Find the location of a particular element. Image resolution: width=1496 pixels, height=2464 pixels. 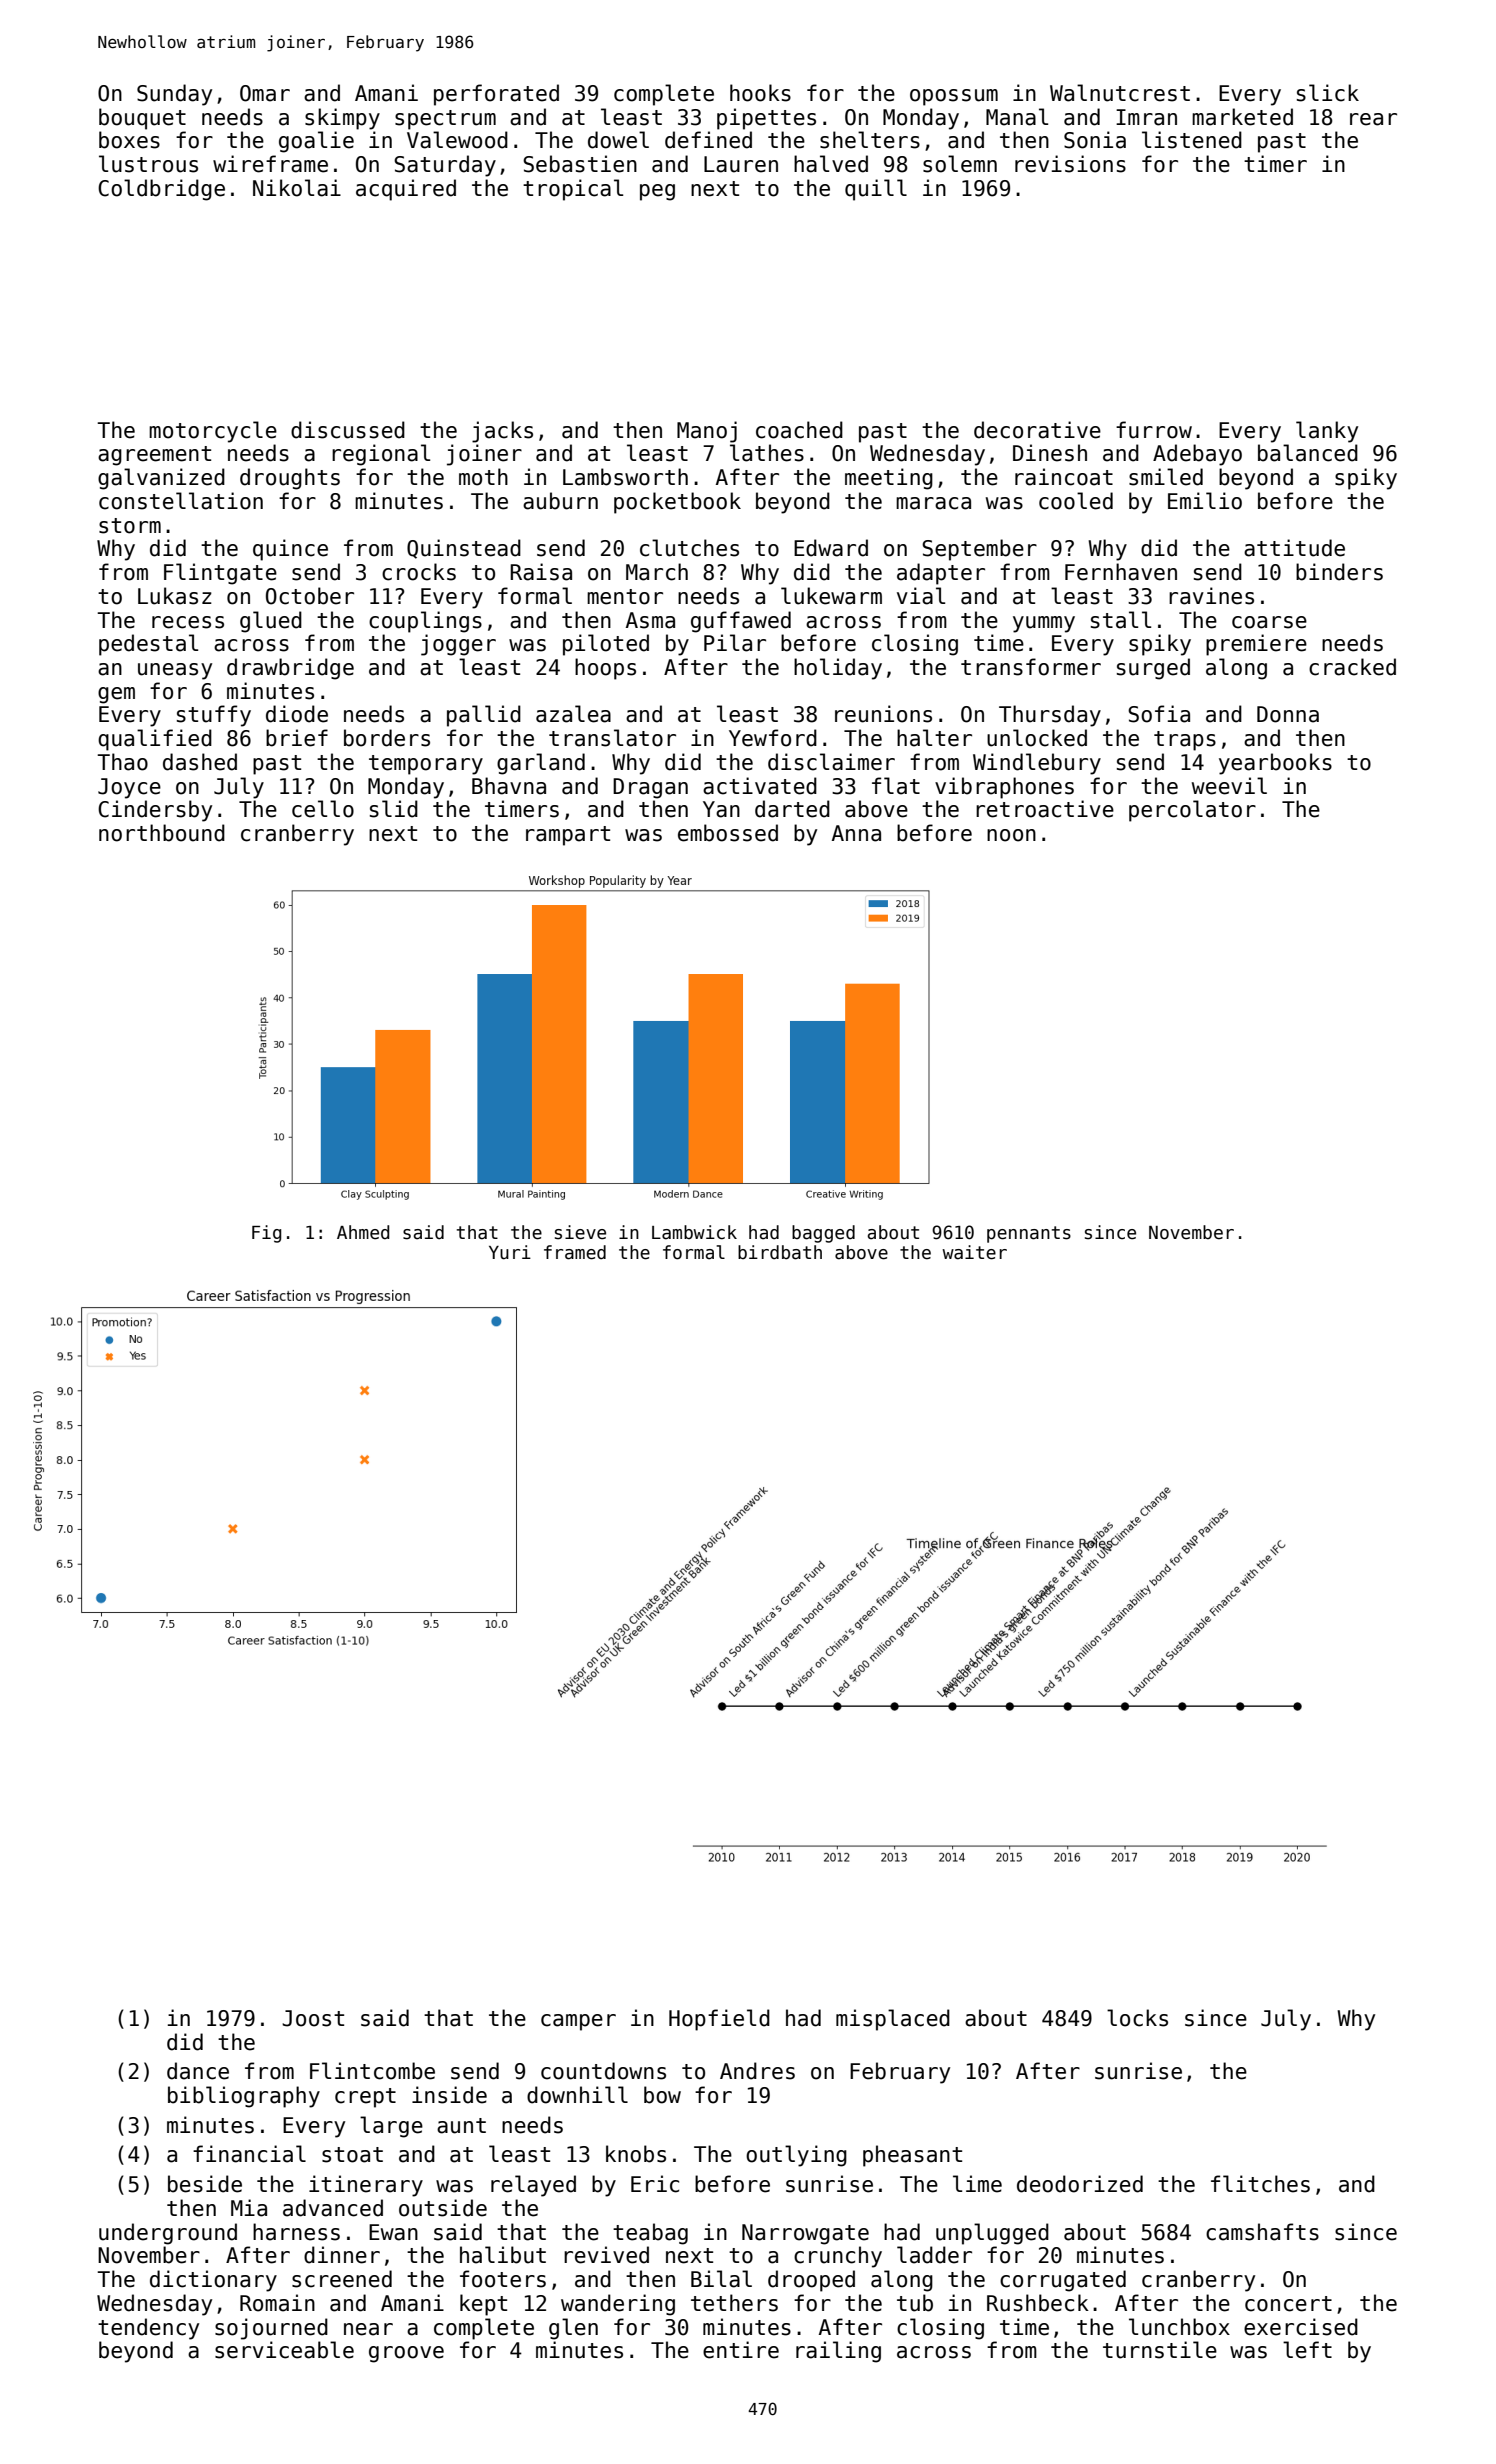

groove is located at coordinates (406, 2354).
